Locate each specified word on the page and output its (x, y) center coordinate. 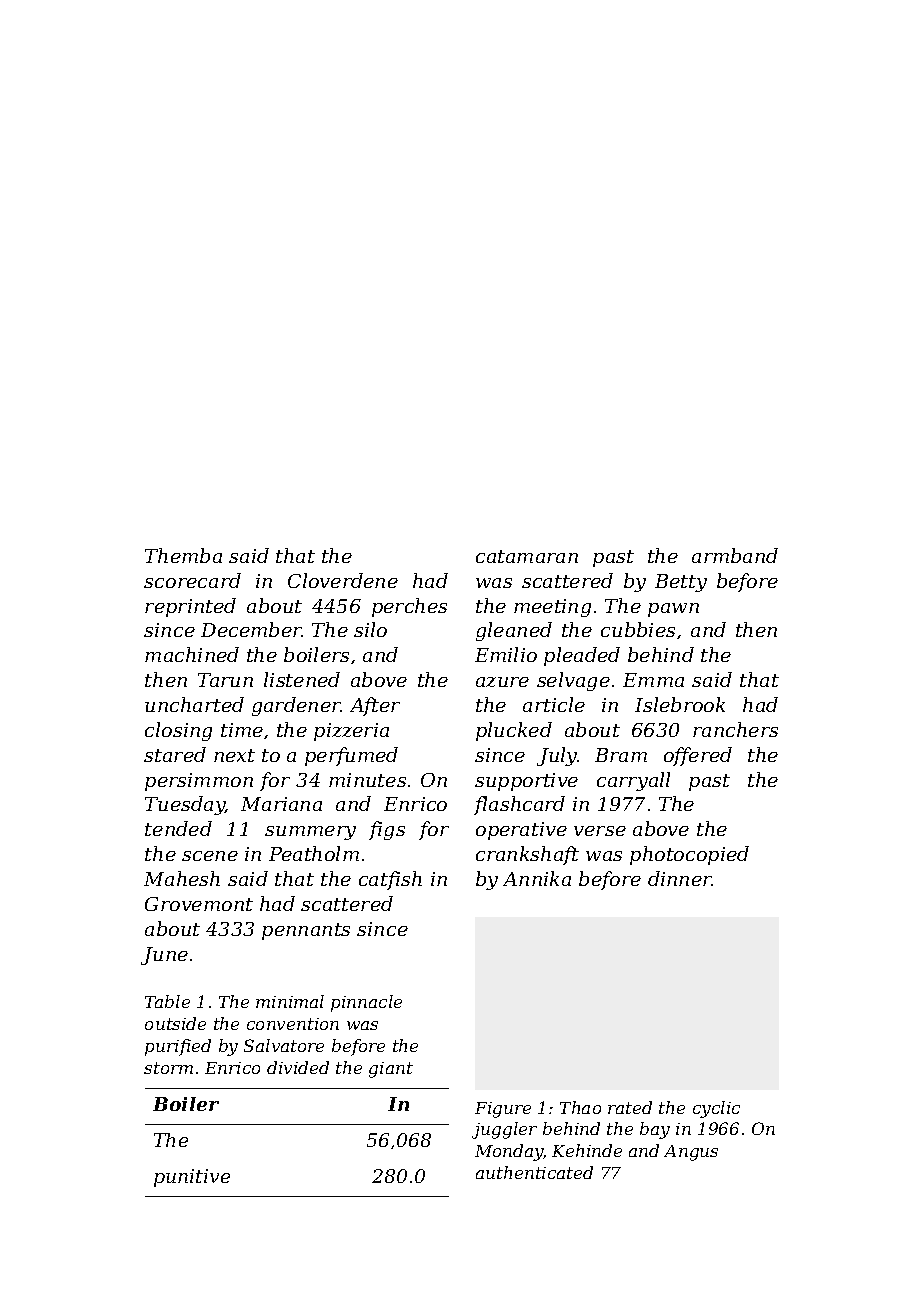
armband (735, 555)
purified (178, 1047)
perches (409, 607)
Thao (580, 1107)
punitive (192, 1178)
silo (370, 629)
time (242, 730)
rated (630, 1107)
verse (600, 831)
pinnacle (366, 1003)
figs (387, 830)
